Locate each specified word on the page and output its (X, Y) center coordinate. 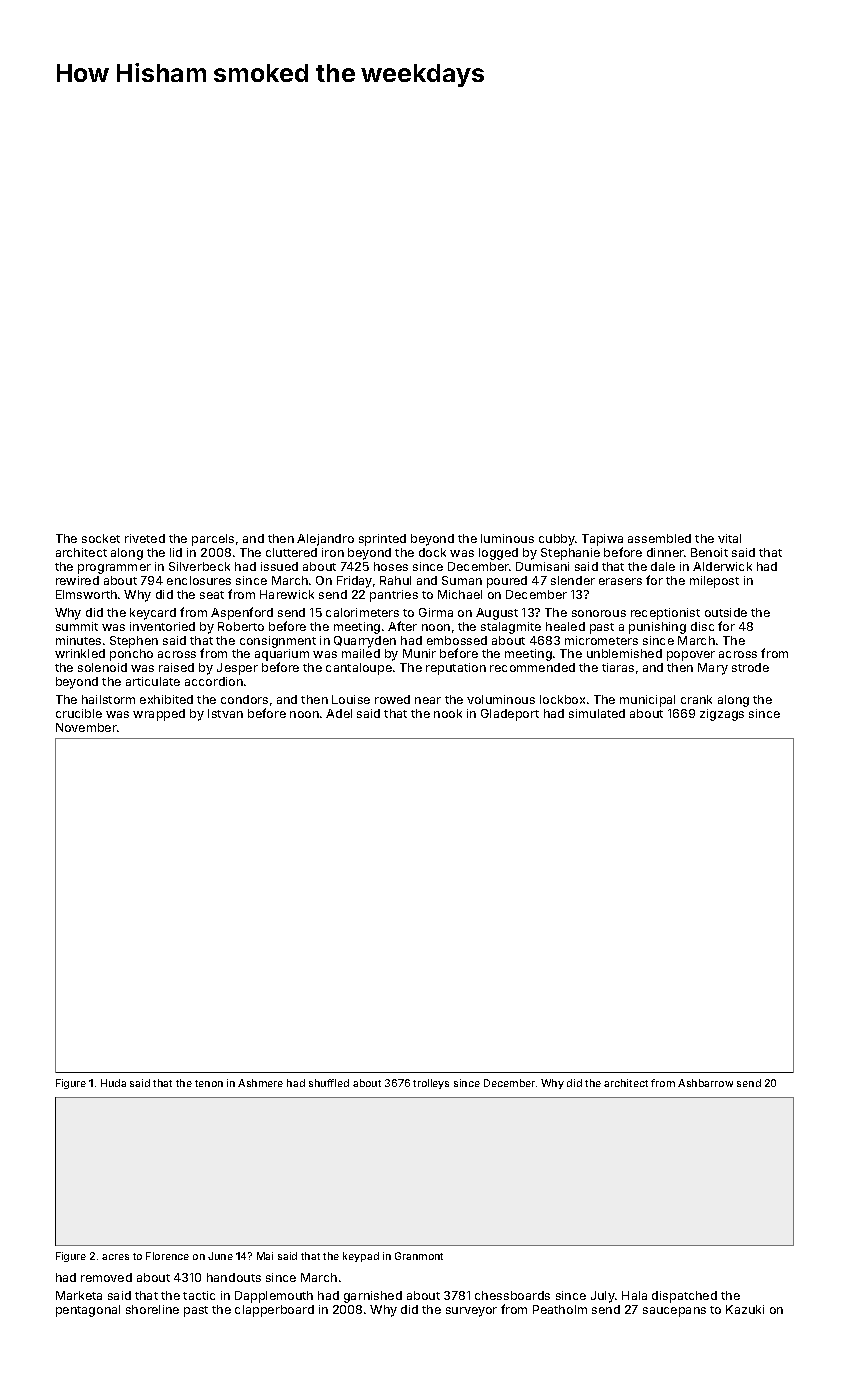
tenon (209, 1083)
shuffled (329, 1083)
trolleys (431, 1084)
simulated (597, 713)
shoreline (152, 1309)
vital (729, 538)
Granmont (419, 1256)
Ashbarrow (705, 1083)
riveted (145, 538)
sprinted (382, 540)
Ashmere (260, 1083)
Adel (339, 713)
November (86, 727)
